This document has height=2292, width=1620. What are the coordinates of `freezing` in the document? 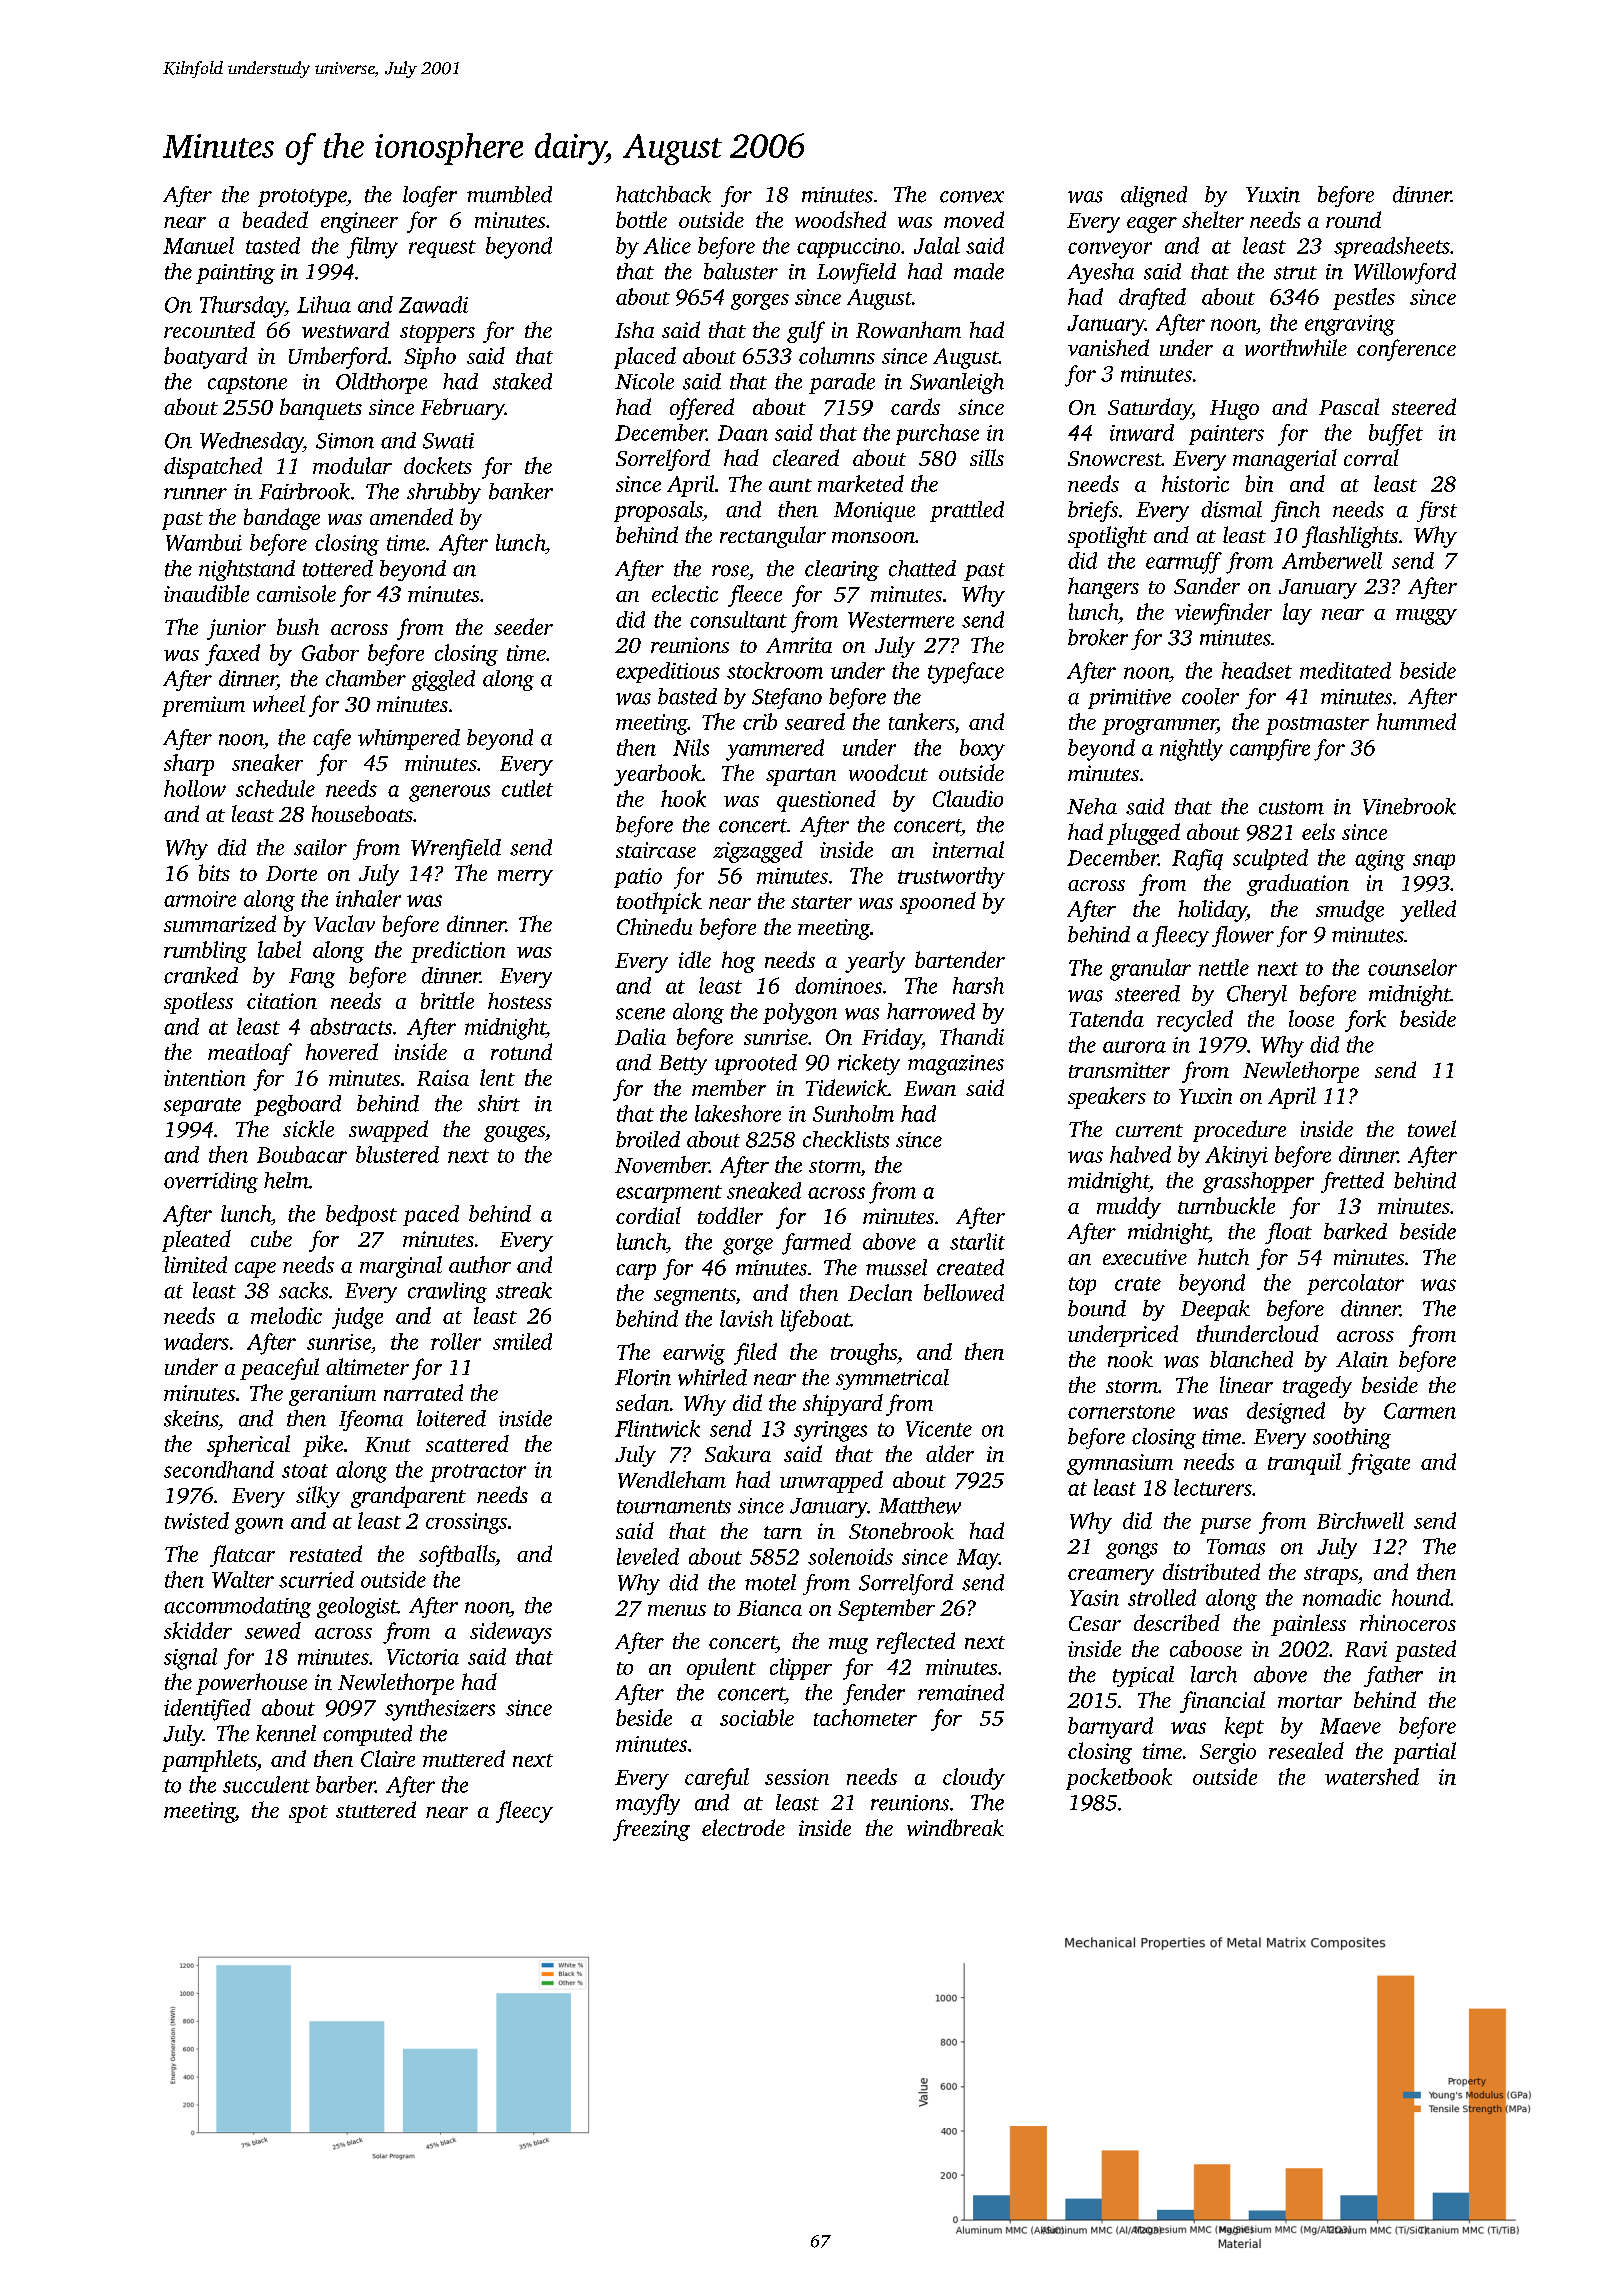 It's located at (651, 1830).
